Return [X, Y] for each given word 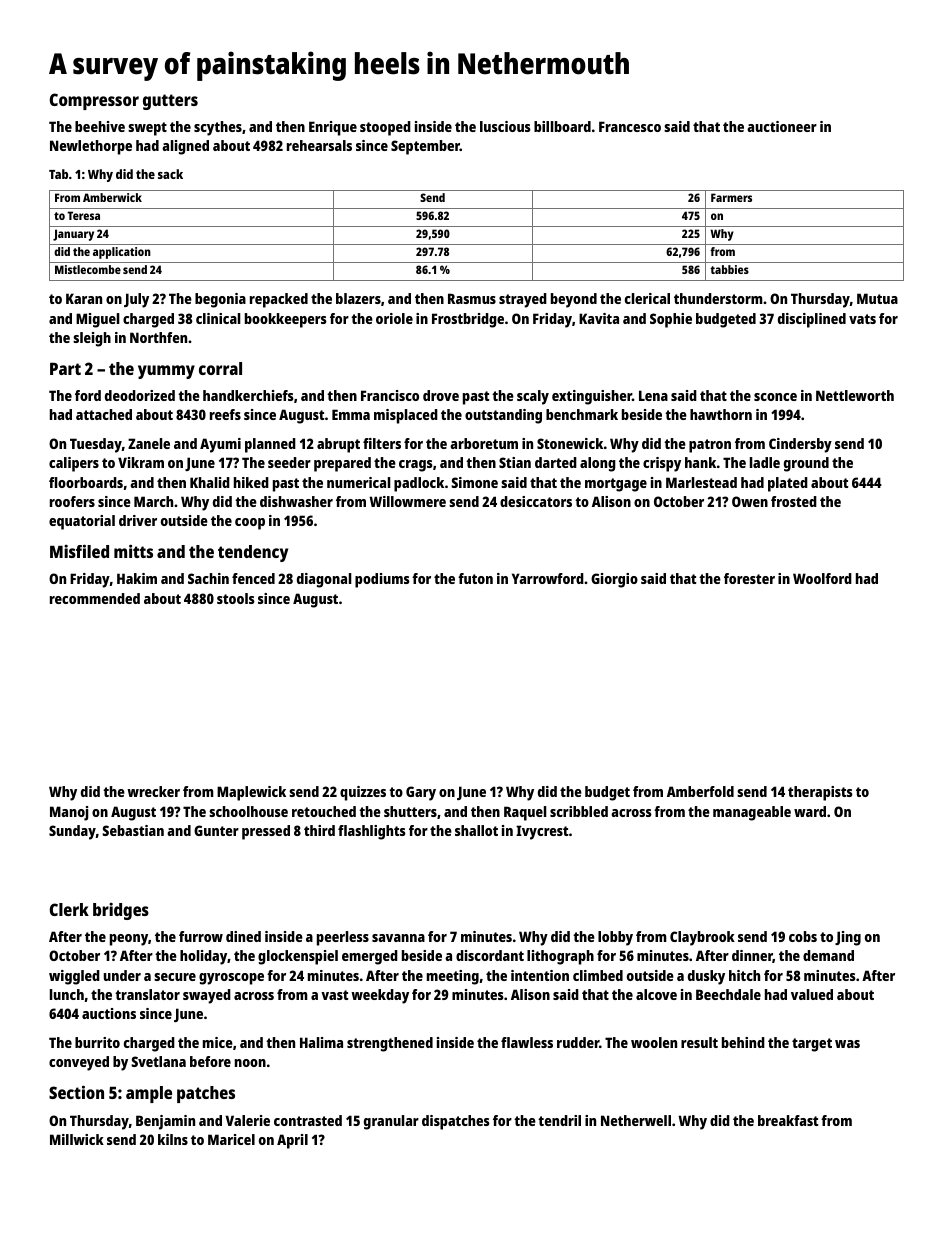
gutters [170, 102]
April [292, 1141]
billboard [562, 126]
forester [749, 578]
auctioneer [782, 126]
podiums [382, 580]
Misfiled [79, 551]
